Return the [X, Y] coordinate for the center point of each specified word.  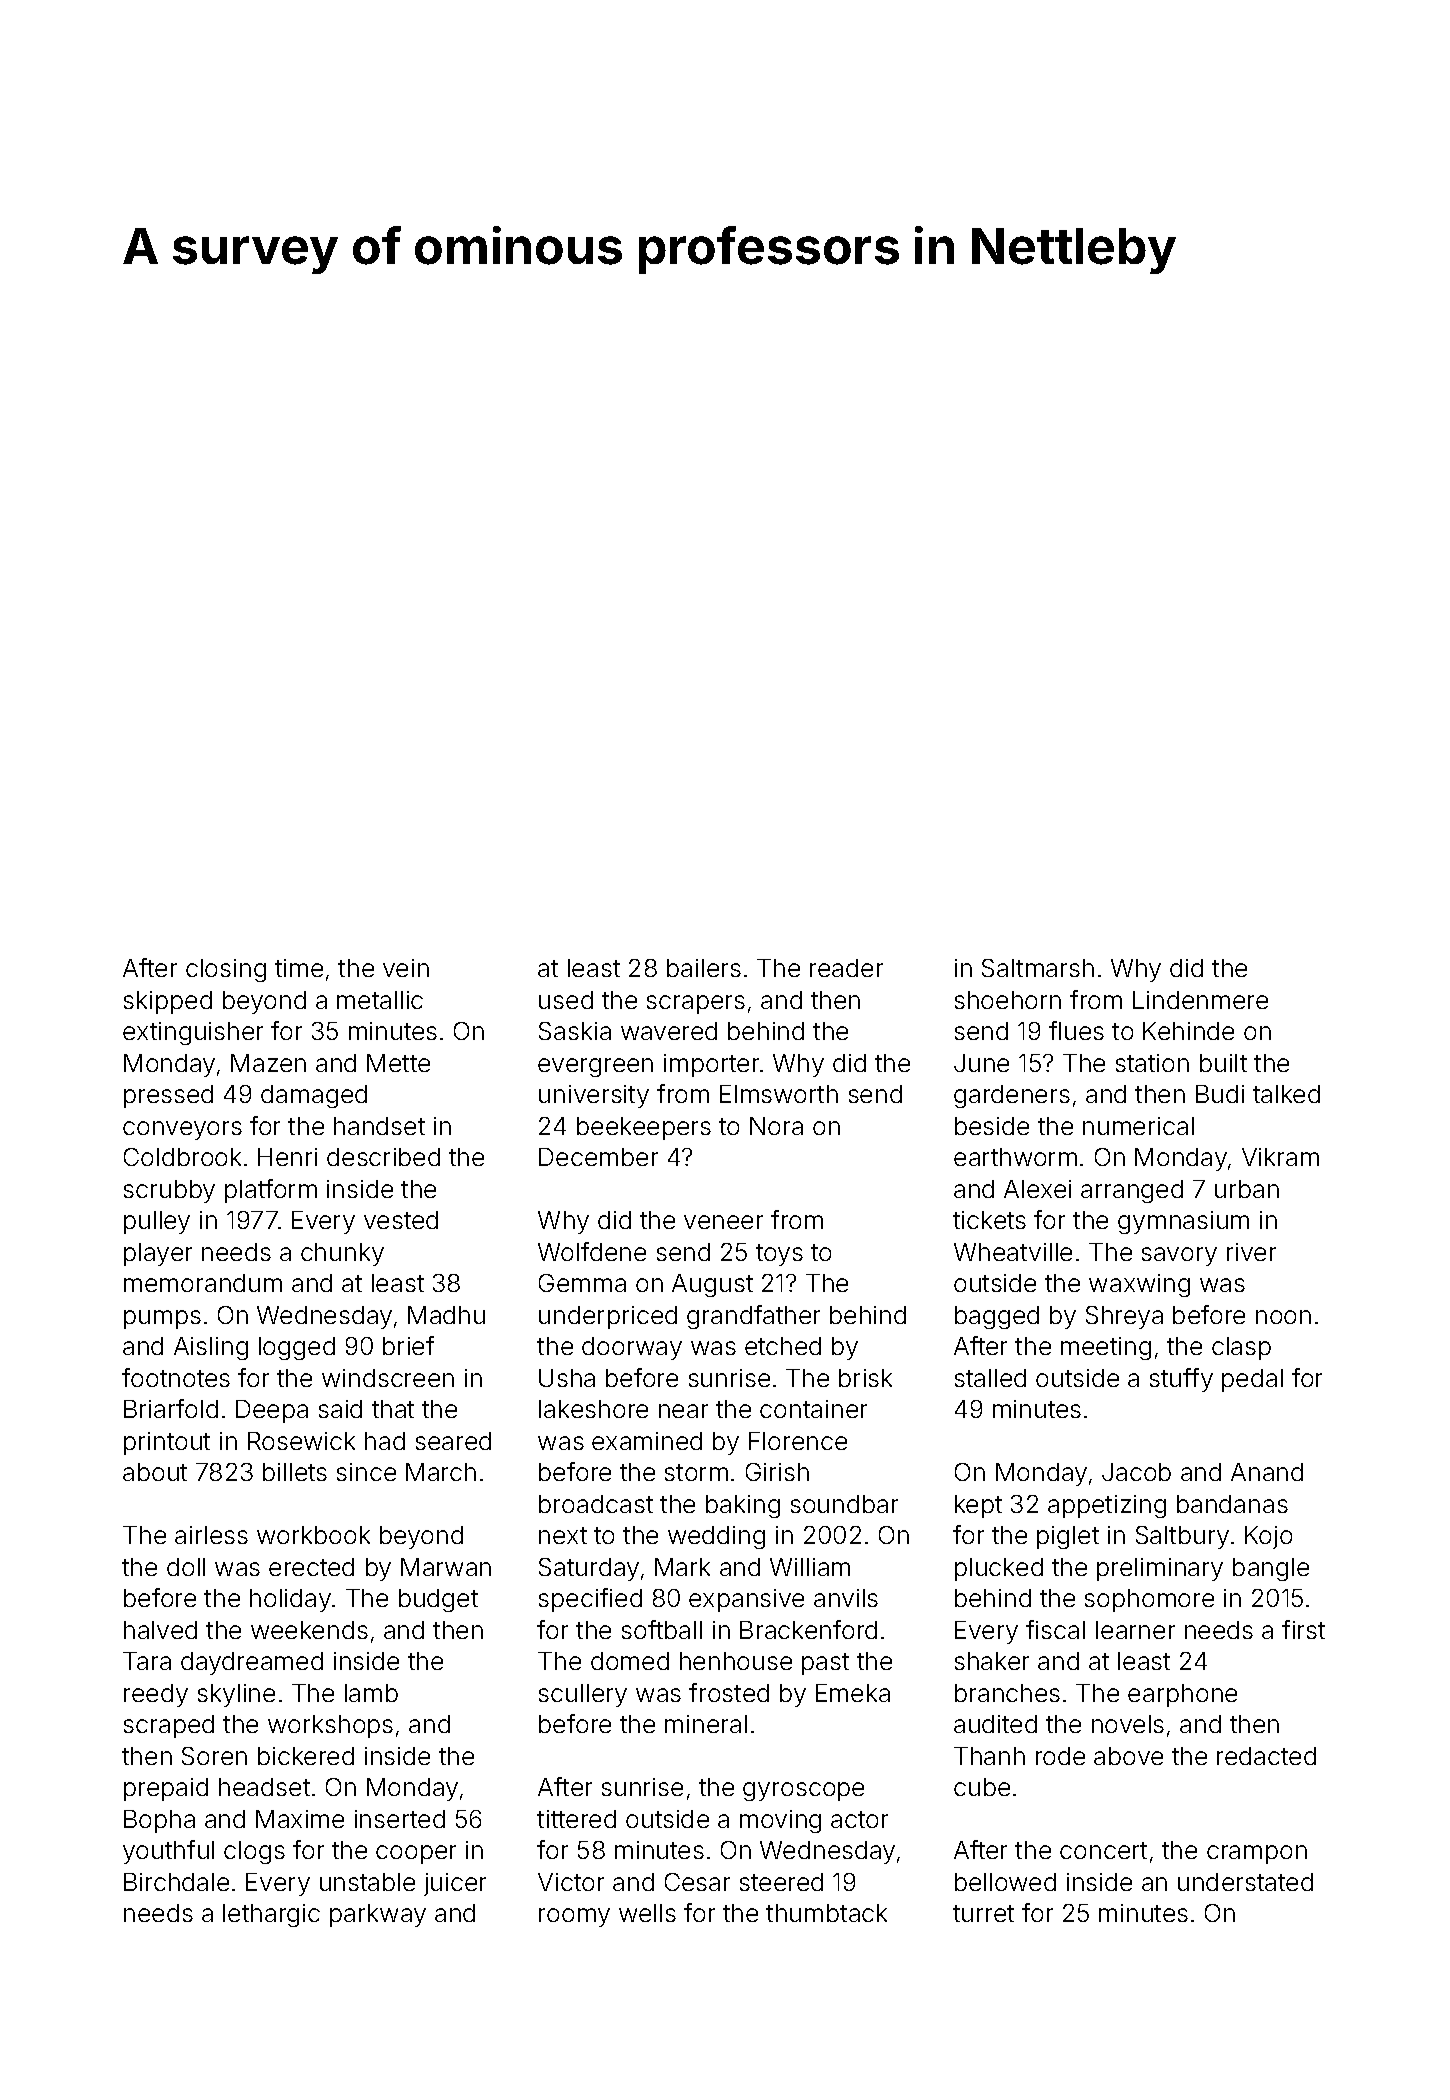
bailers [704, 968]
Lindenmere [1200, 1000]
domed [630, 1661]
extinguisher [193, 1033]
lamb [371, 1693]
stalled [990, 1378]
